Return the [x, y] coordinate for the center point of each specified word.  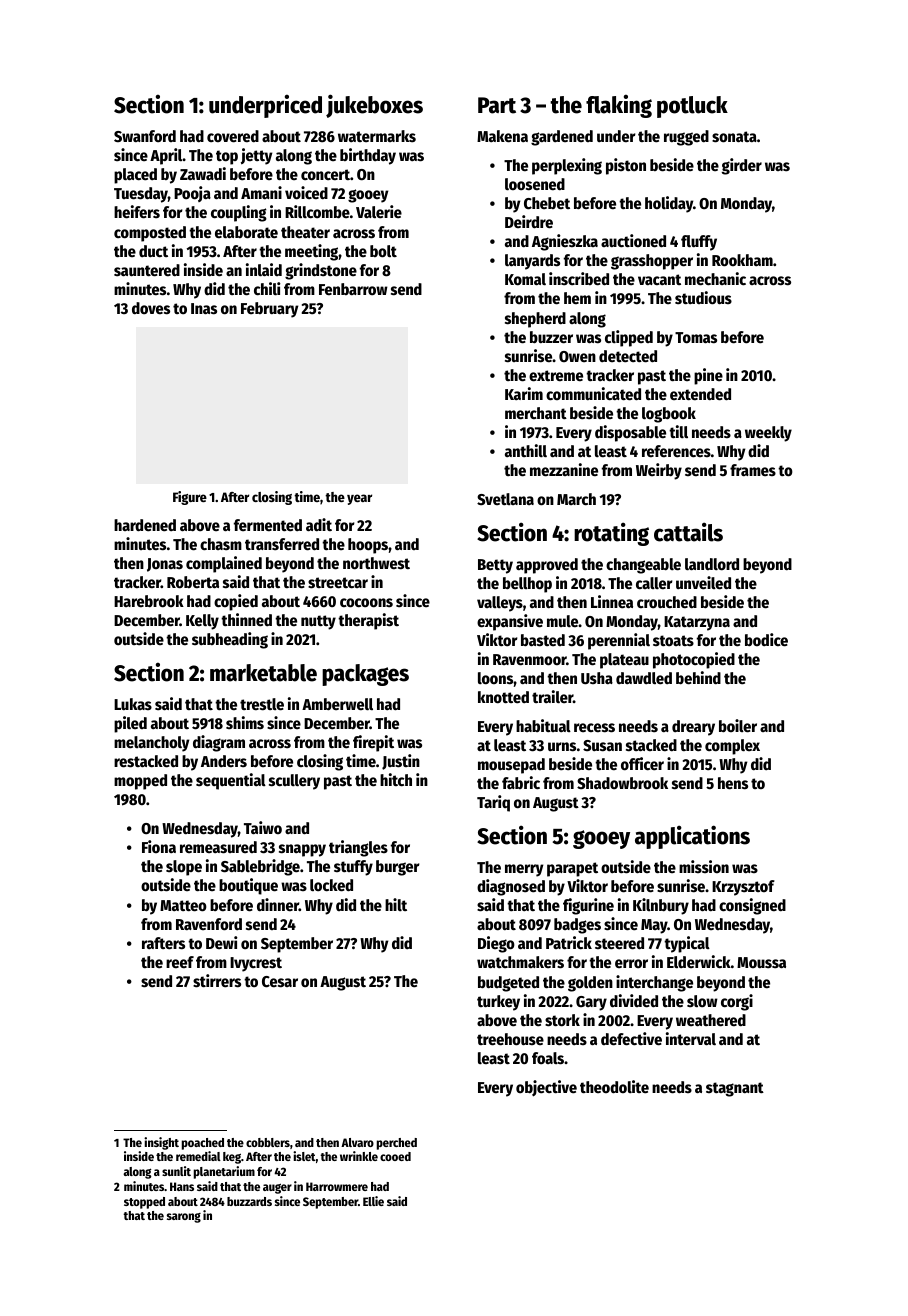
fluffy [699, 243]
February [269, 310]
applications [692, 837]
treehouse [510, 1039]
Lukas [133, 704]
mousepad [511, 766]
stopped [144, 1203]
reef [180, 962]
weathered [711, 1020]
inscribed [579, 279]
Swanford [145, 136]
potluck [692, 107]
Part [497, 105]
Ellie [373, 1201]
